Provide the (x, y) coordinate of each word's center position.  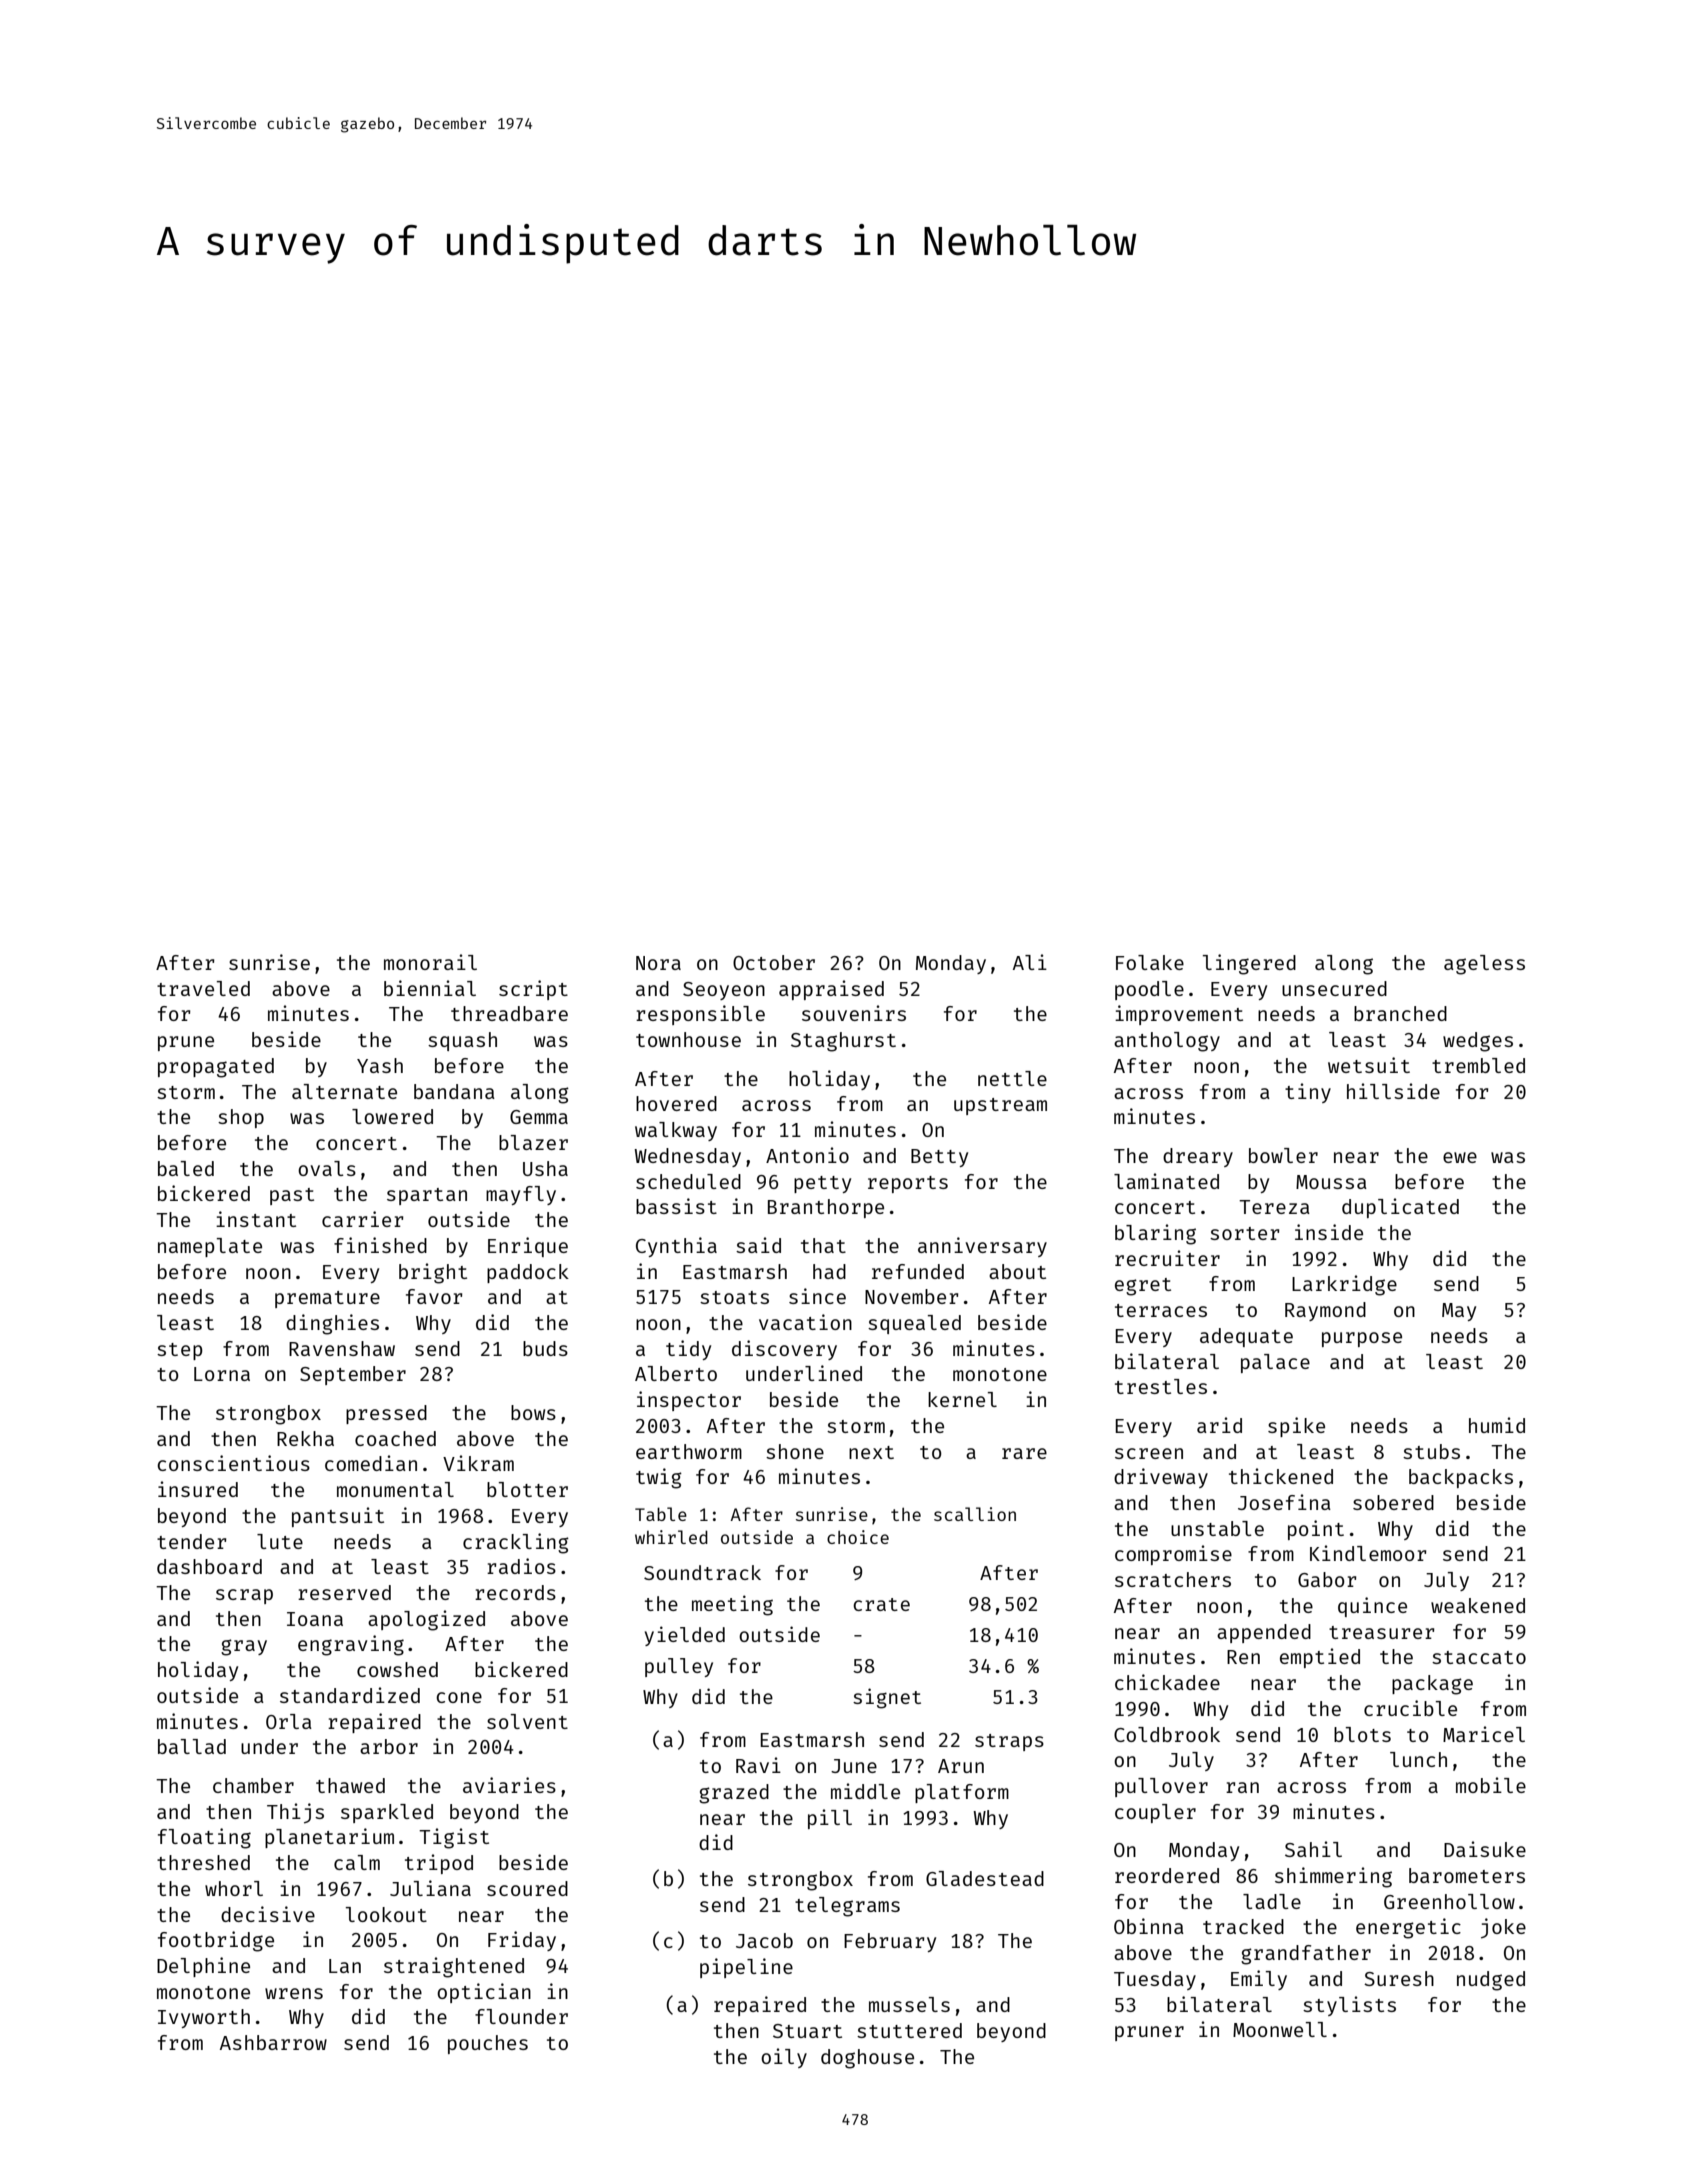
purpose (1362, 1339)
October (774, 962)
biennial (430, 988)
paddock (528, 1273)
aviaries (509, 1785)
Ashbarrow (273, 2042)
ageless (1484, 965)
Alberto (676, 1373)
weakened (1478, 1605)
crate (881, 1604)
